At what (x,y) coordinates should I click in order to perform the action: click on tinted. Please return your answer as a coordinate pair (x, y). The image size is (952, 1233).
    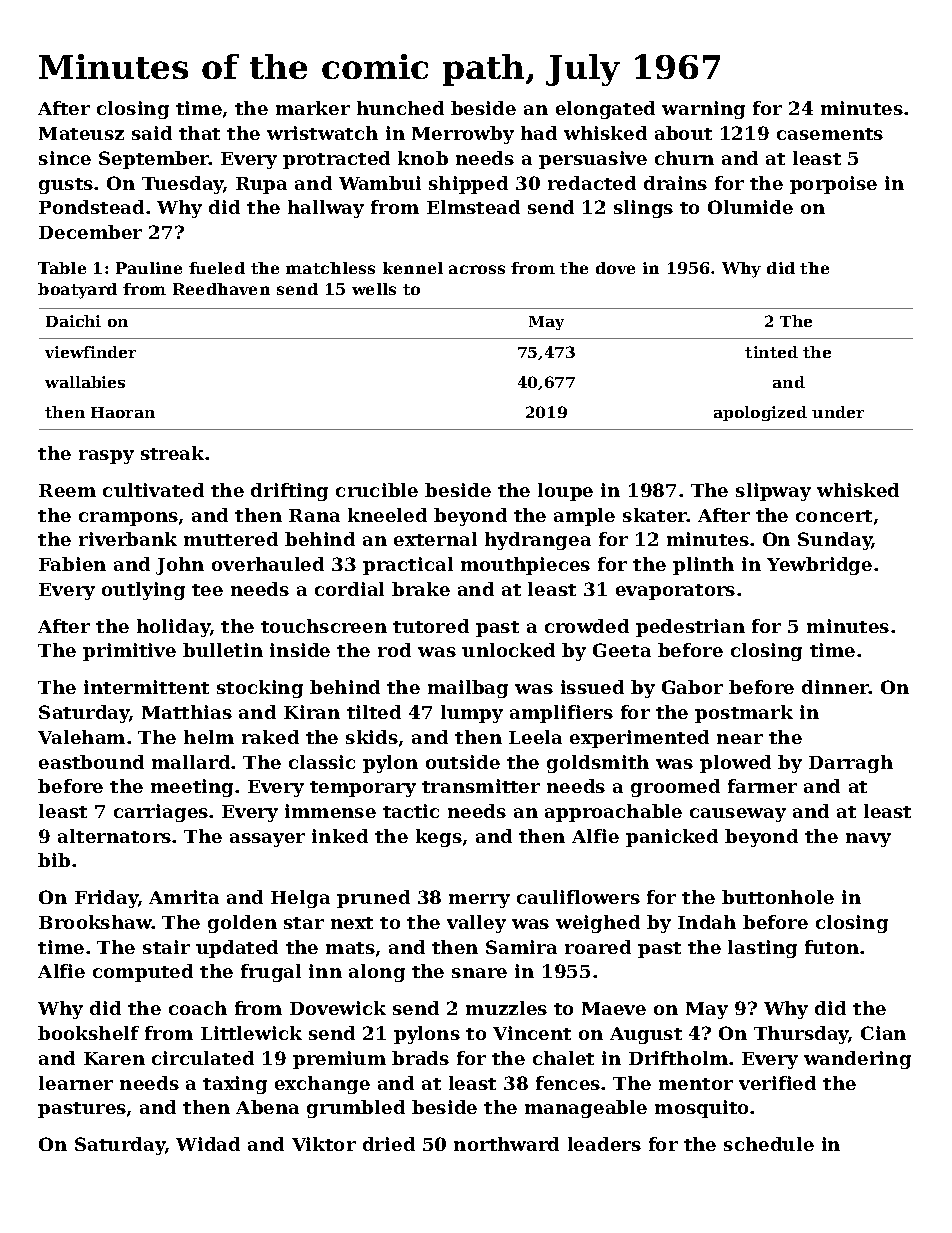
    Looking at the image, I should click on (771, 352).
